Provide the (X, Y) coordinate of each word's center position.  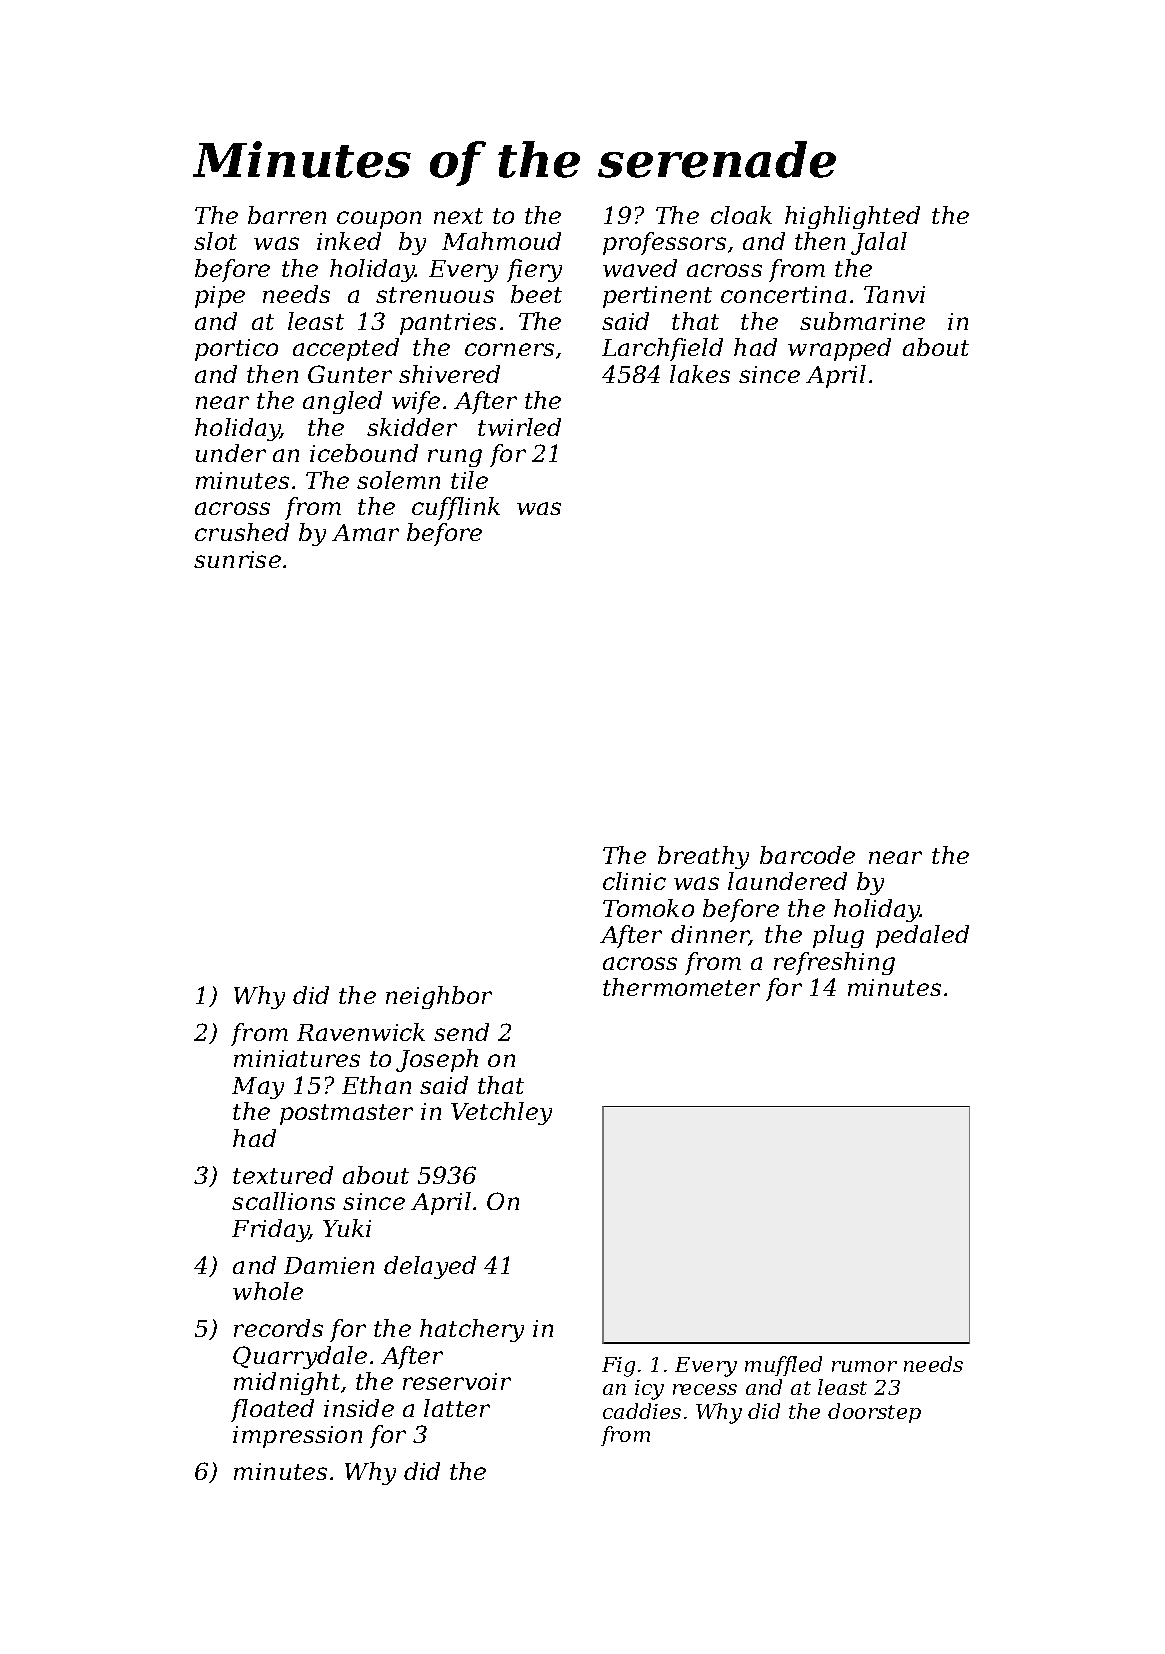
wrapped (839, 349)
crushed (242, 532)
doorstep (874, 1413)
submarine (862, 321)
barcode (807, 855)
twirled (519, 427)
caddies (642, 1411)
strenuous (435, 295)
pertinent (657, 297)
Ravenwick (361, 1032)
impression (297, 1437)
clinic (634, 881)
